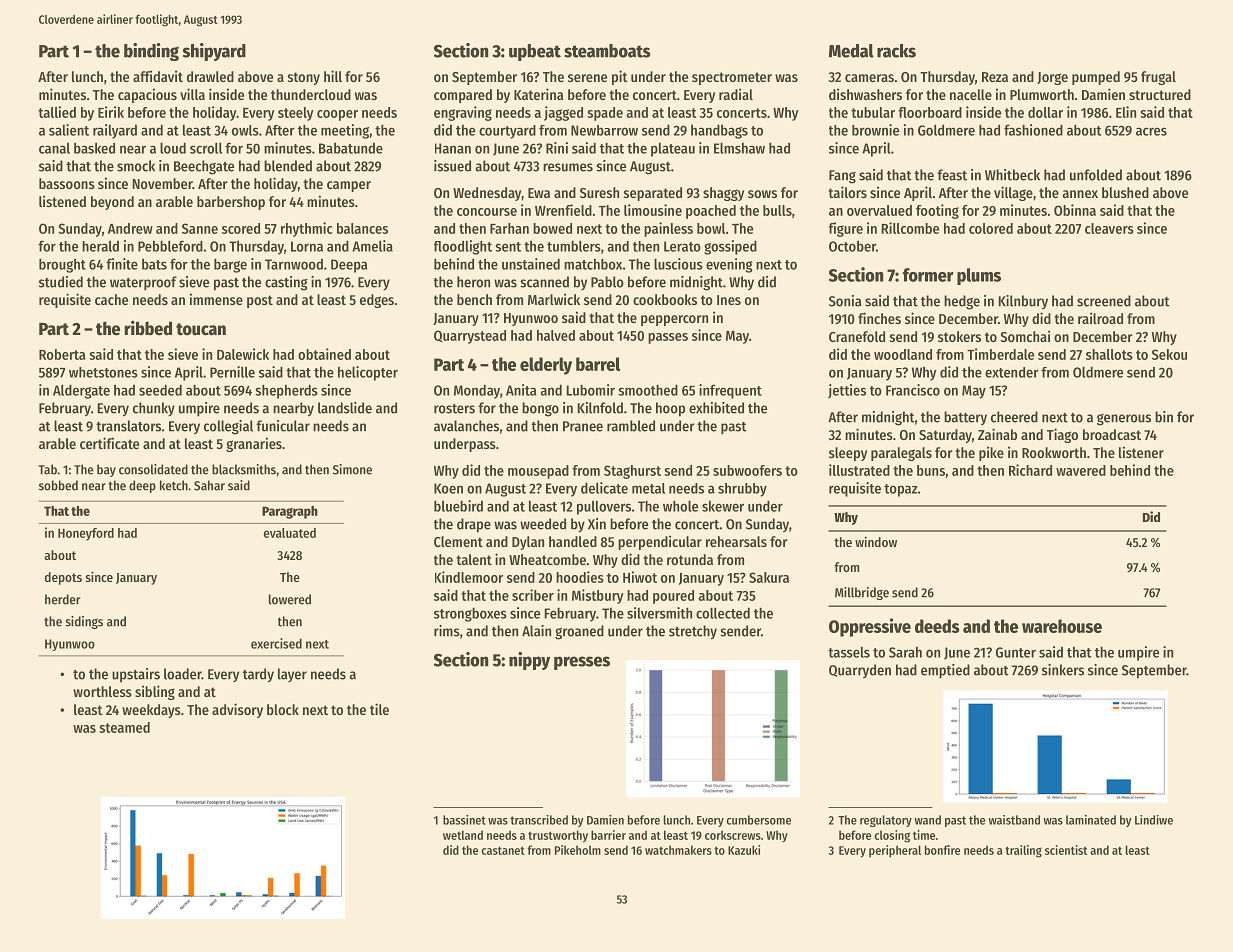 The image size is (1233, 952). Describe the element at coordinates (587, 78) in the screenshot. I see `serene` at that location.
